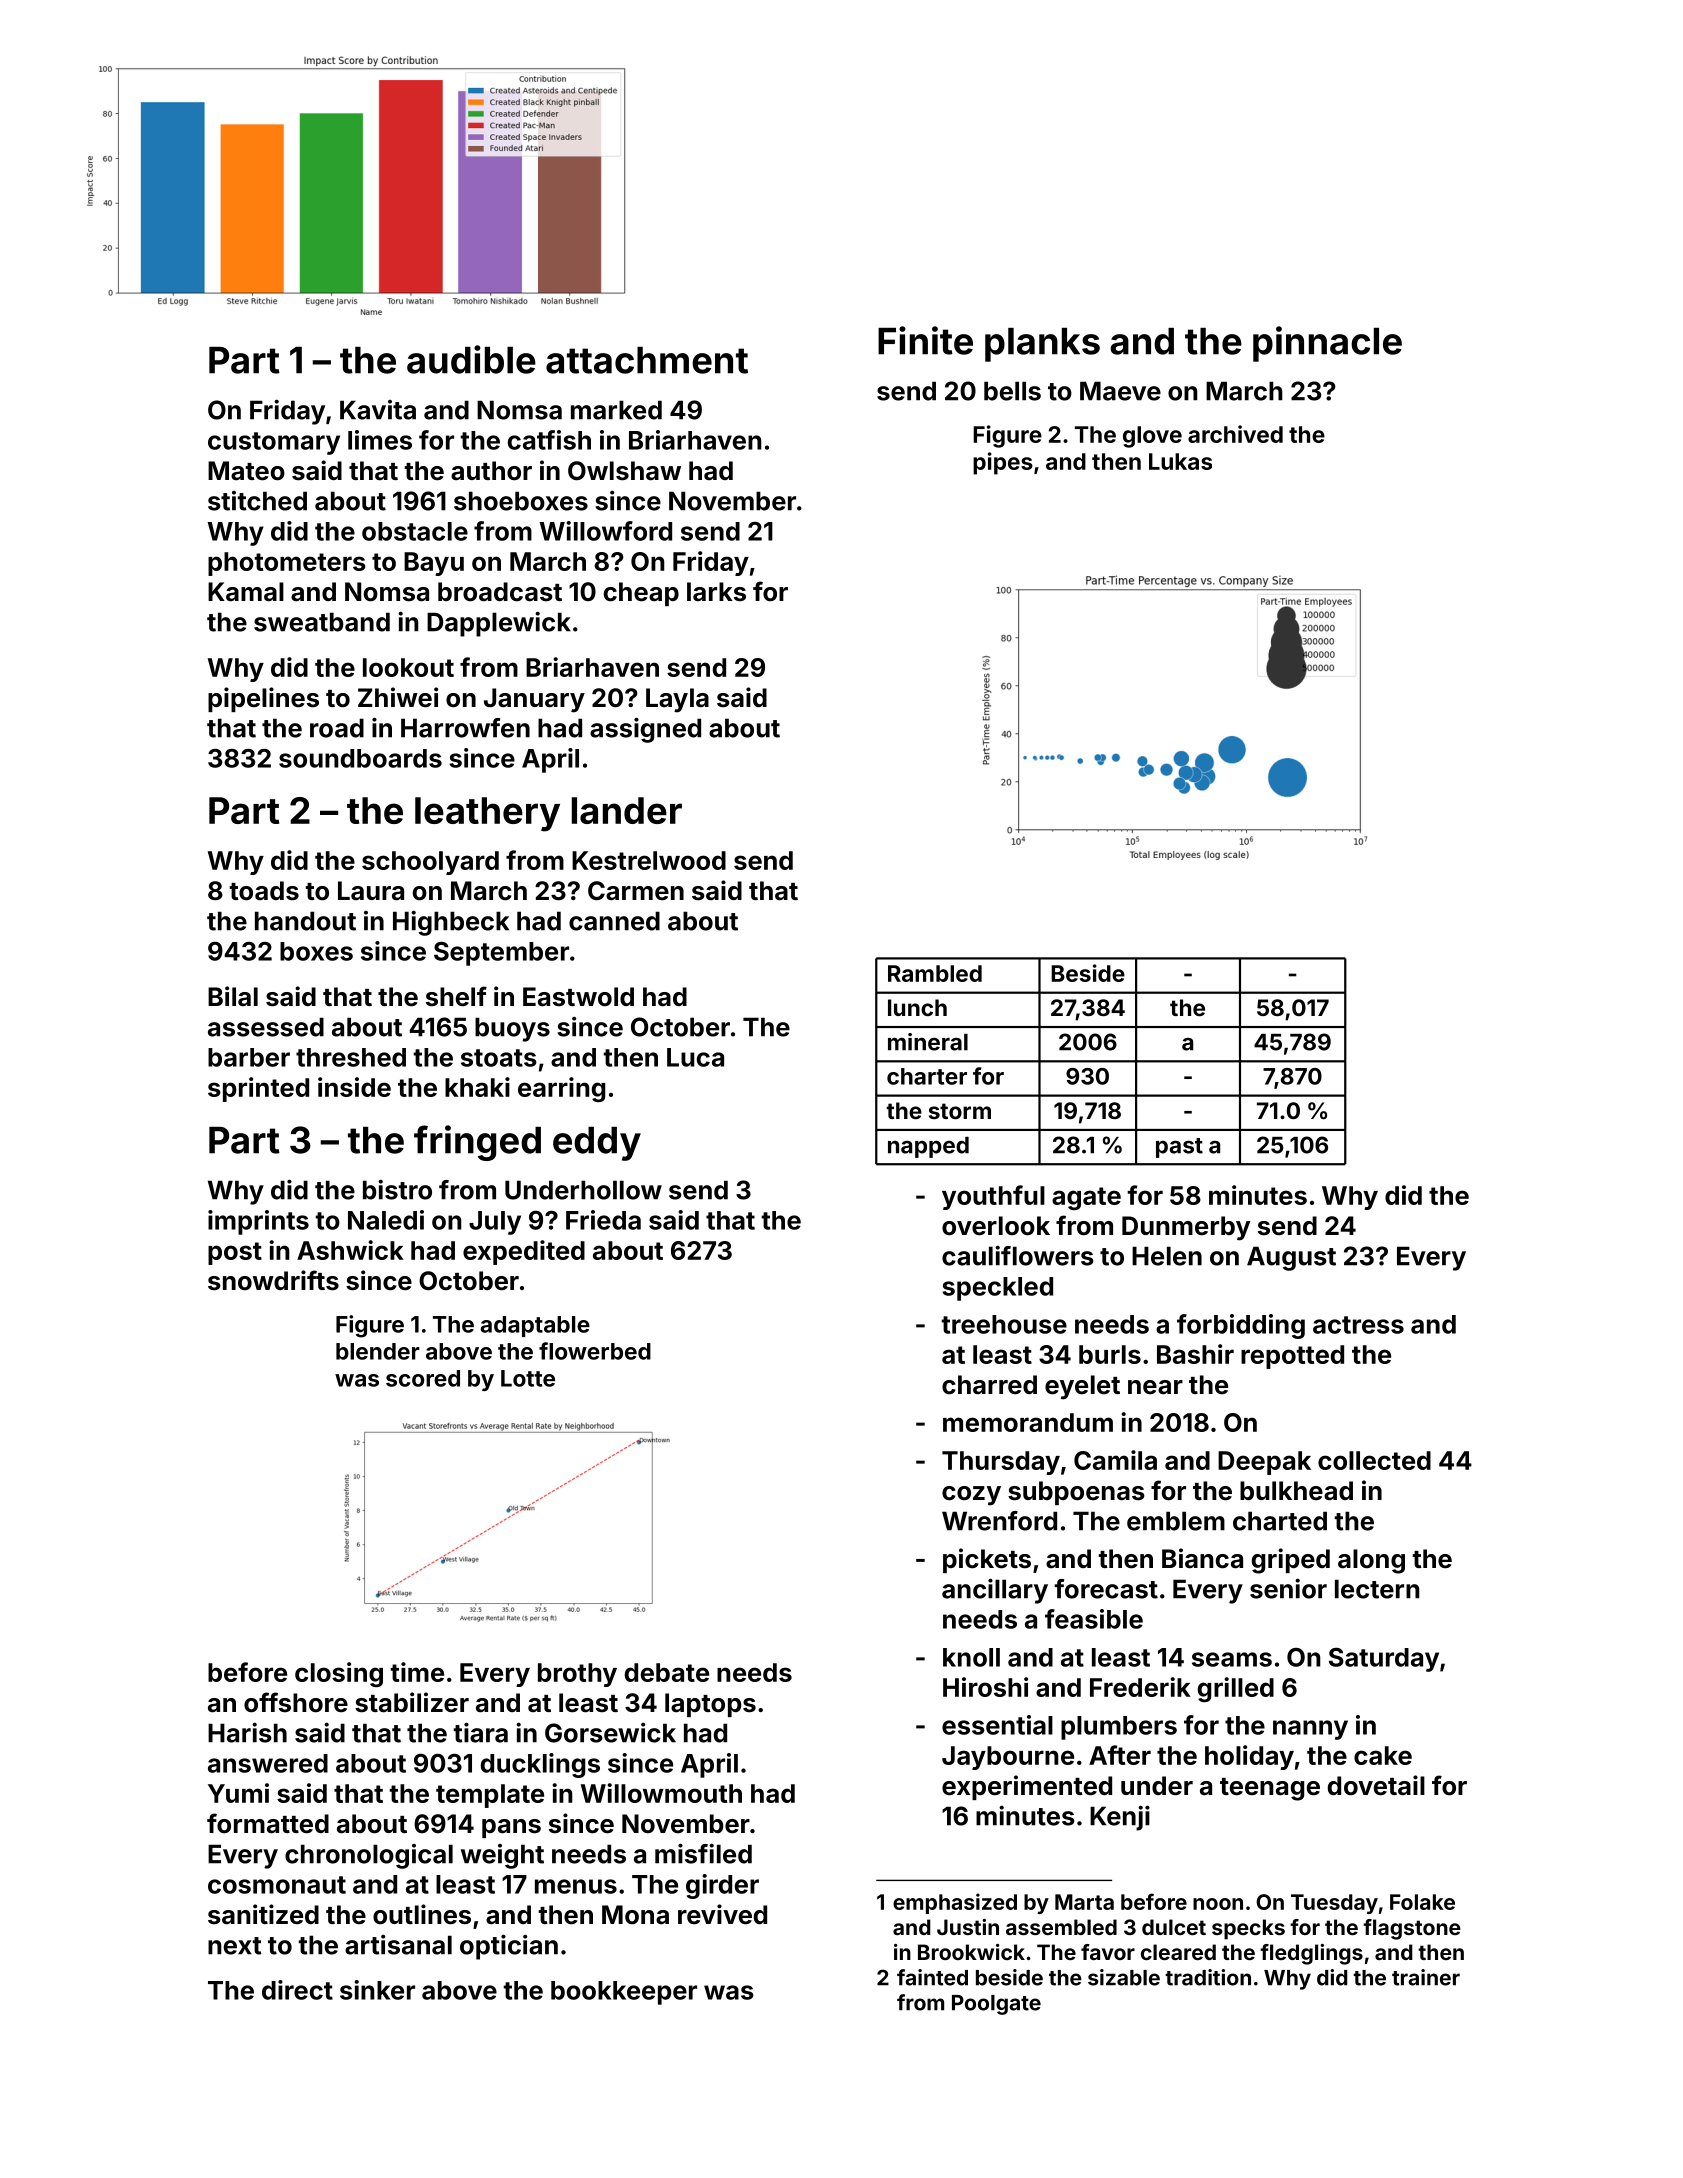 The height and width of the image is (2178, 1683). I want to click on Layla, so click(677, 700).
